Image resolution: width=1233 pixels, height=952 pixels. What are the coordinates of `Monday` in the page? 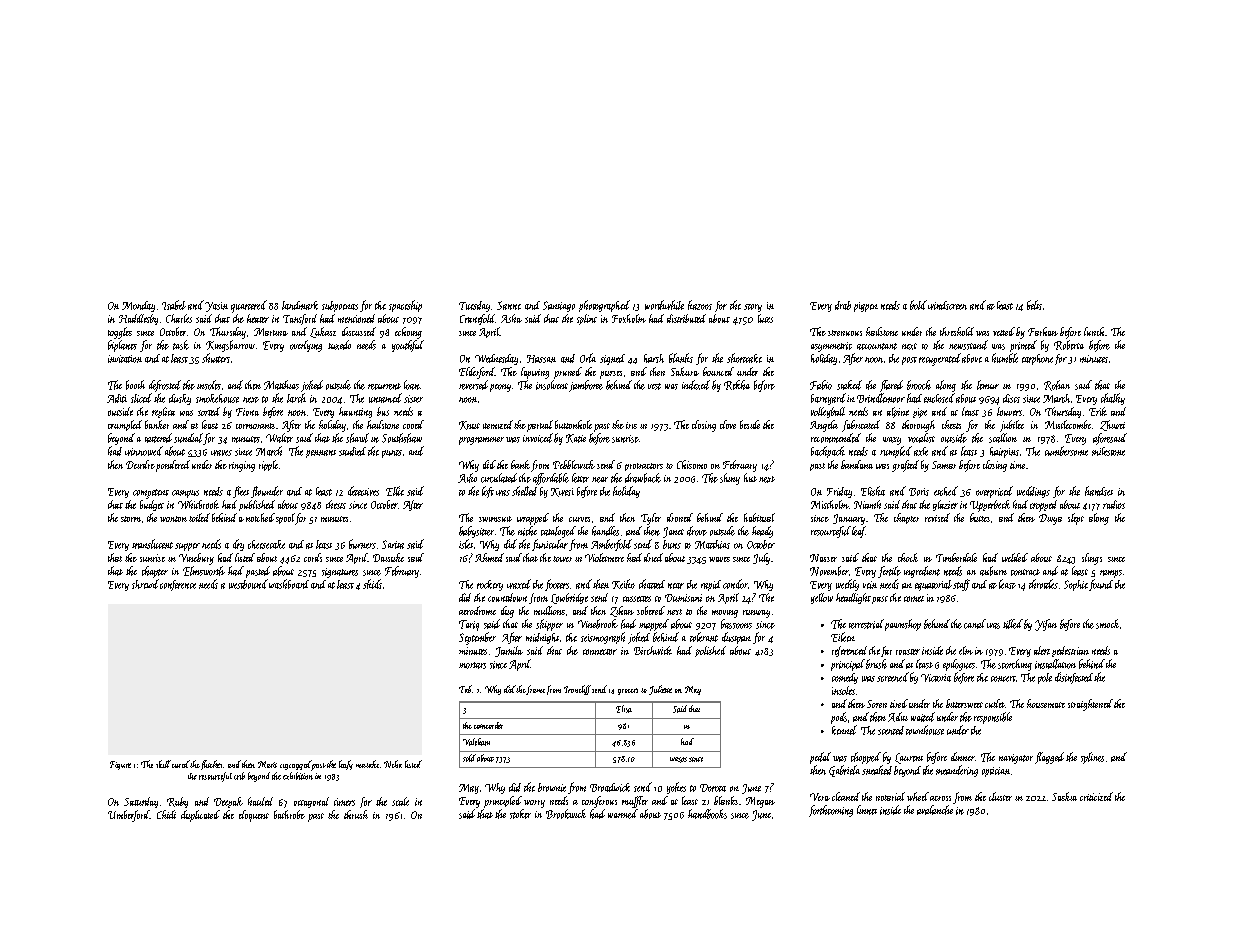 It's located at (138, 306).
